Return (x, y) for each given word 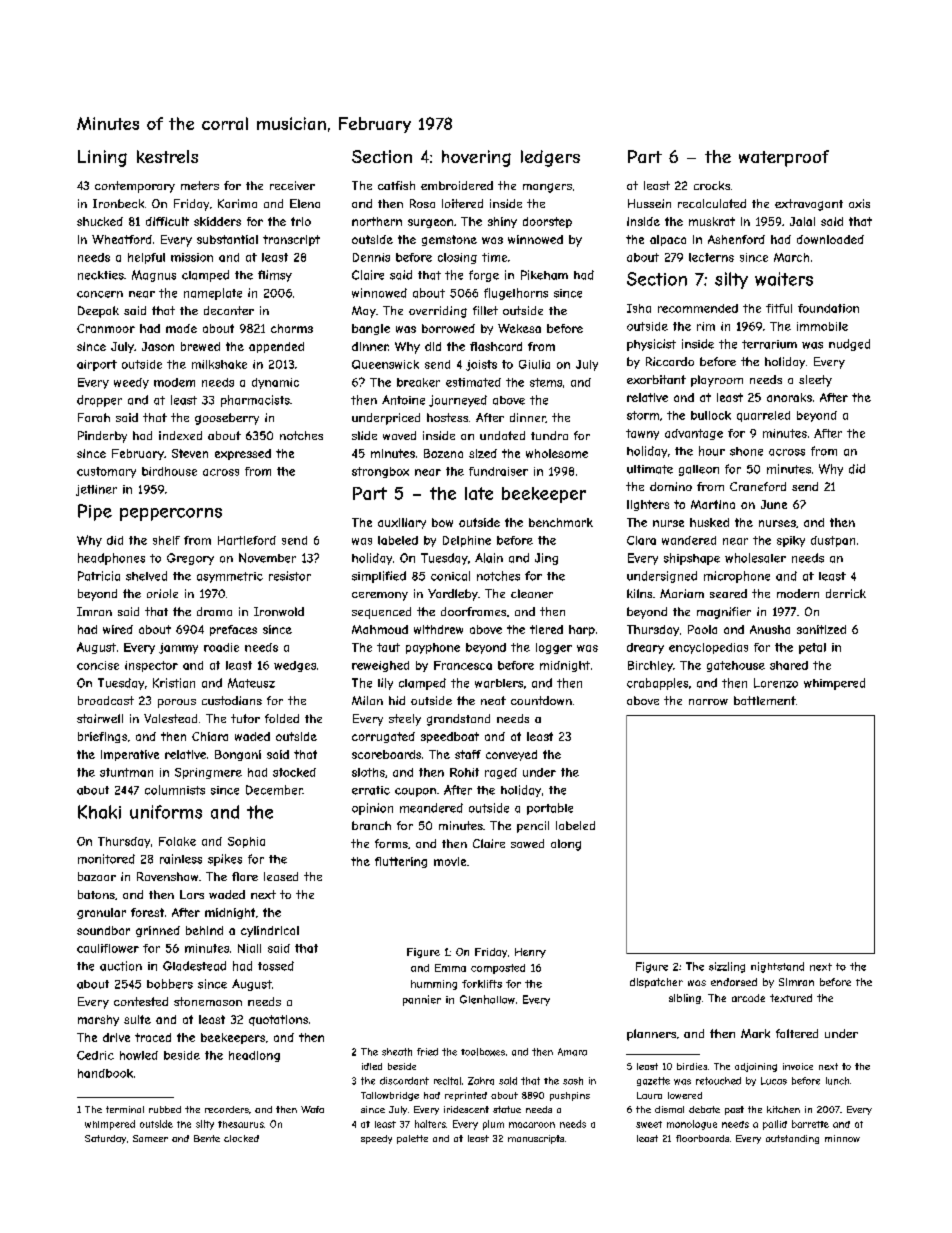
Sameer (150, 1138)
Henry (530, 953)
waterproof (784, 158)
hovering (476, 158)
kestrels (167, 156)
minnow (842, 1138)
